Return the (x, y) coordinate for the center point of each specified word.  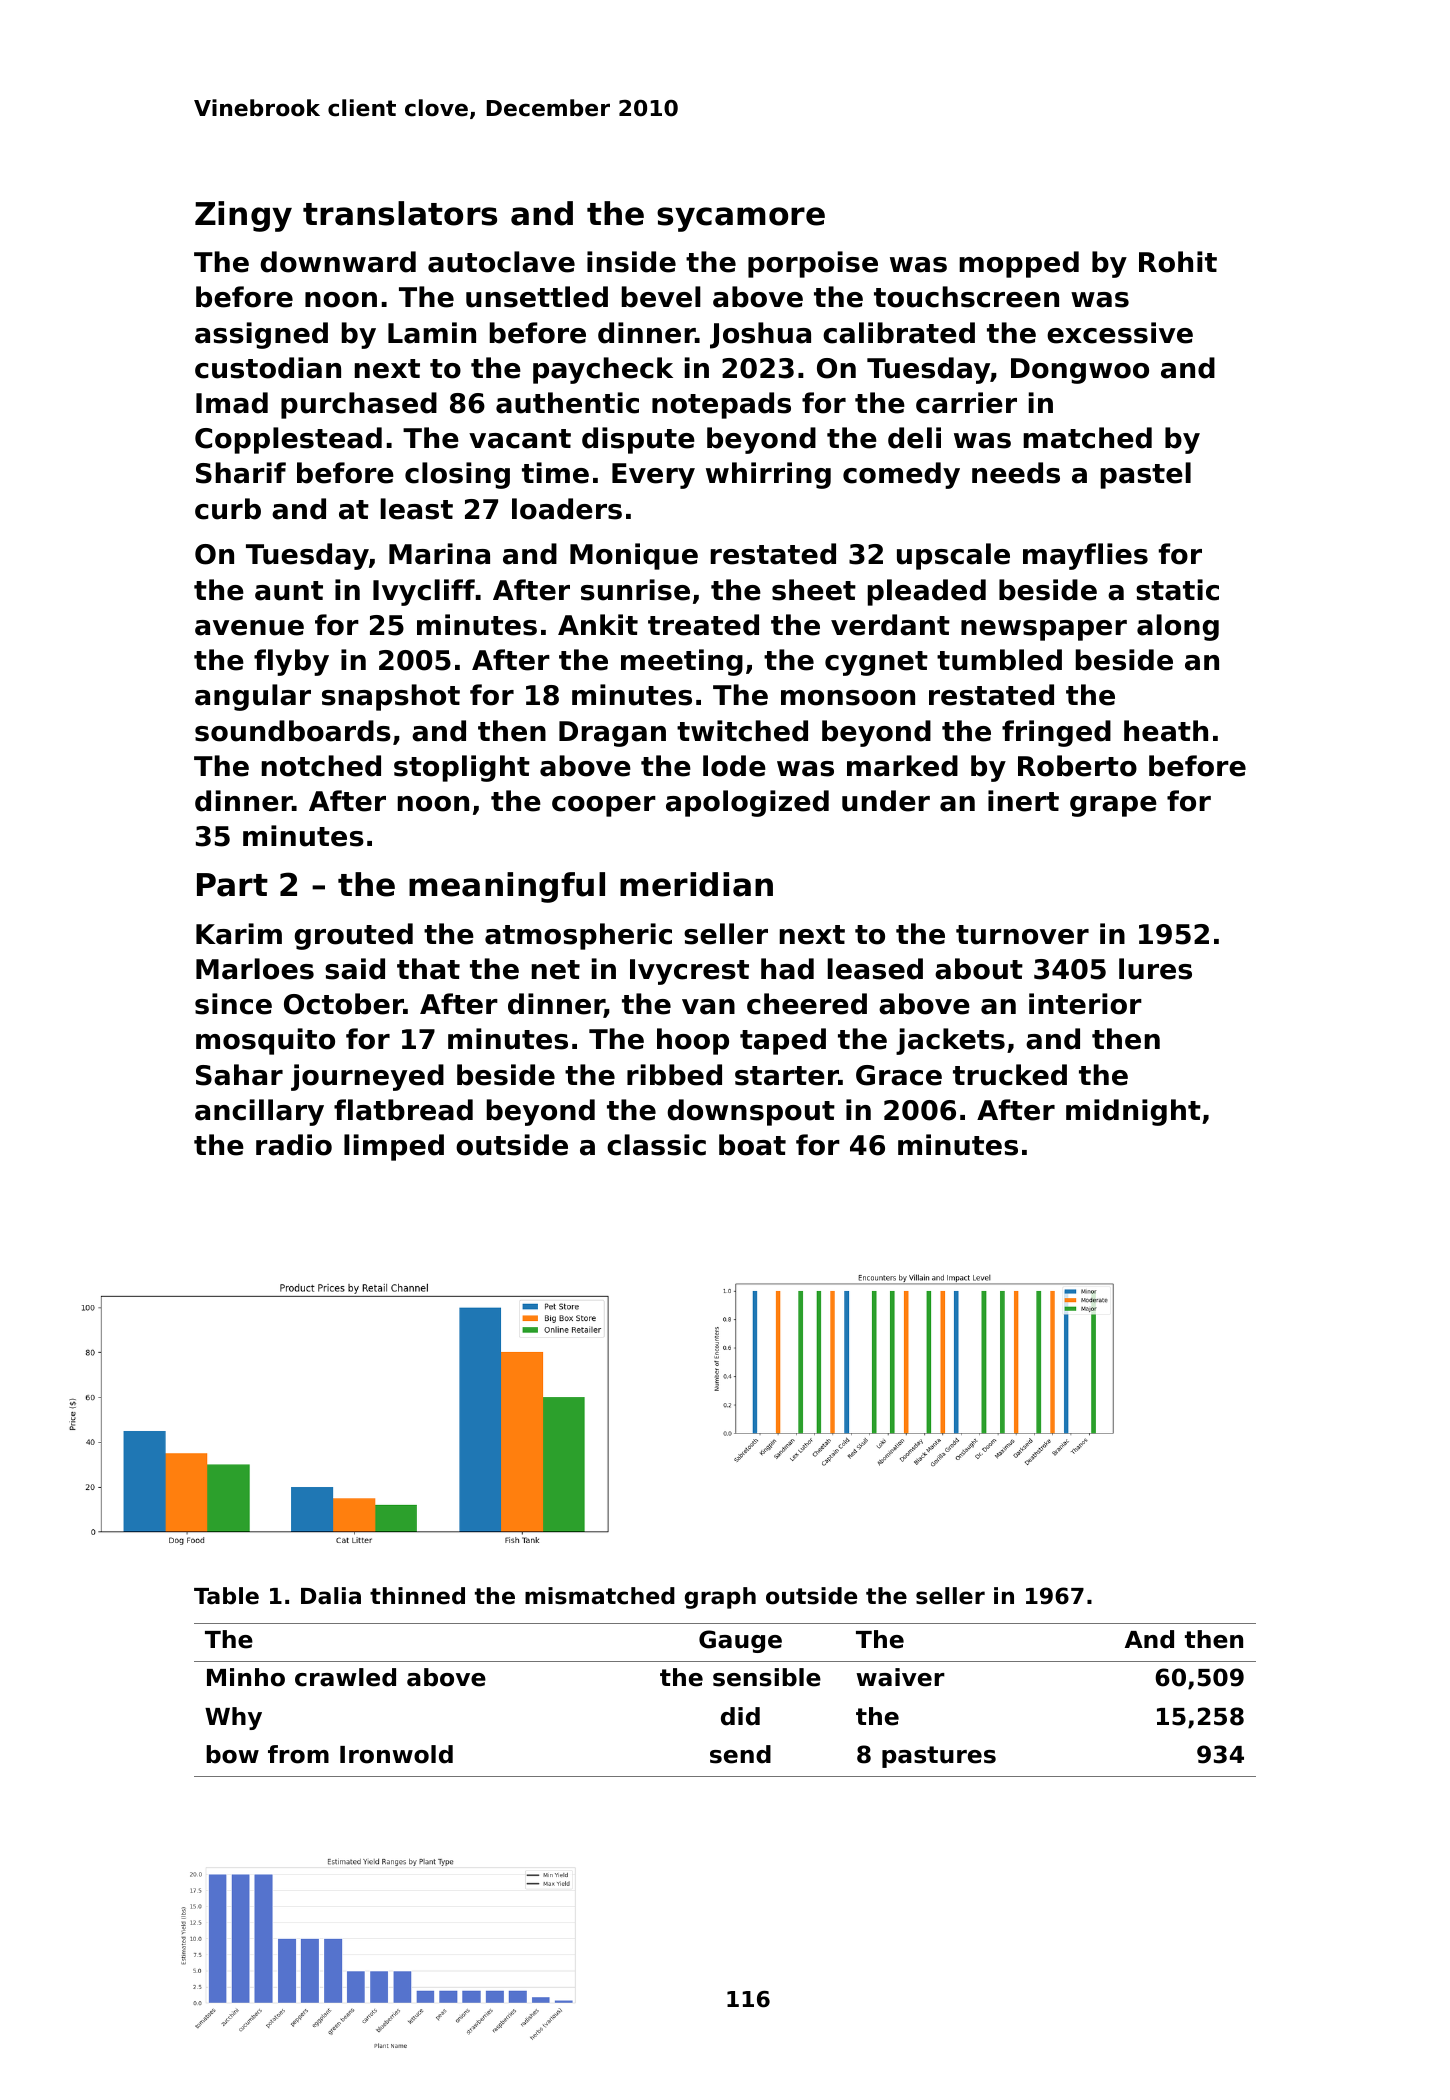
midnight (1133, 1112)
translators (400, 213)
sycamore (741, 219)
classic (656, 1145)
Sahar (239, 1075)
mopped (1019, 264)
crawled (345, 1677)
